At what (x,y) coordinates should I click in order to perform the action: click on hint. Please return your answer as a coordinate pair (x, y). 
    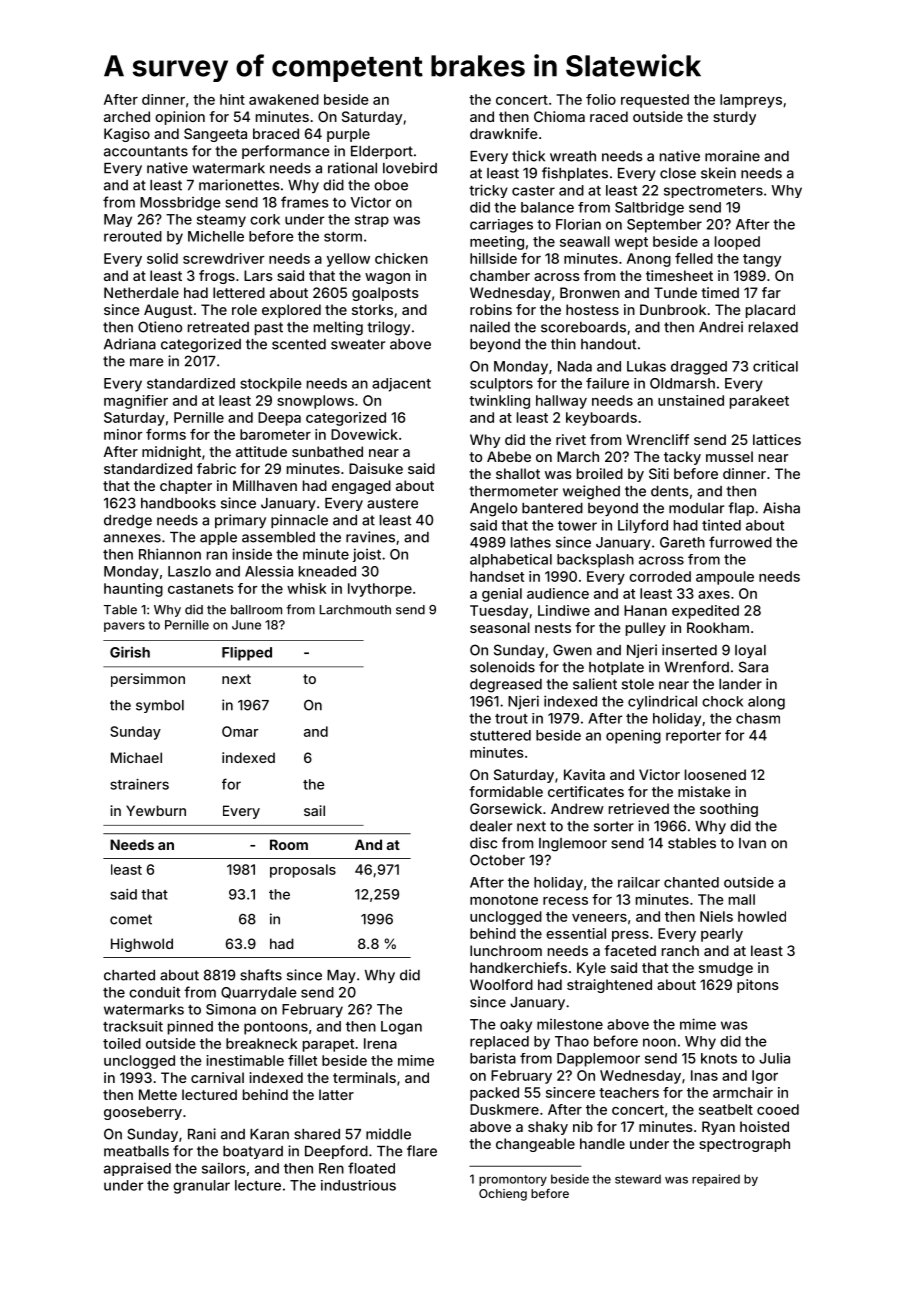
    Looking at the image, I should click on (232, 99).
